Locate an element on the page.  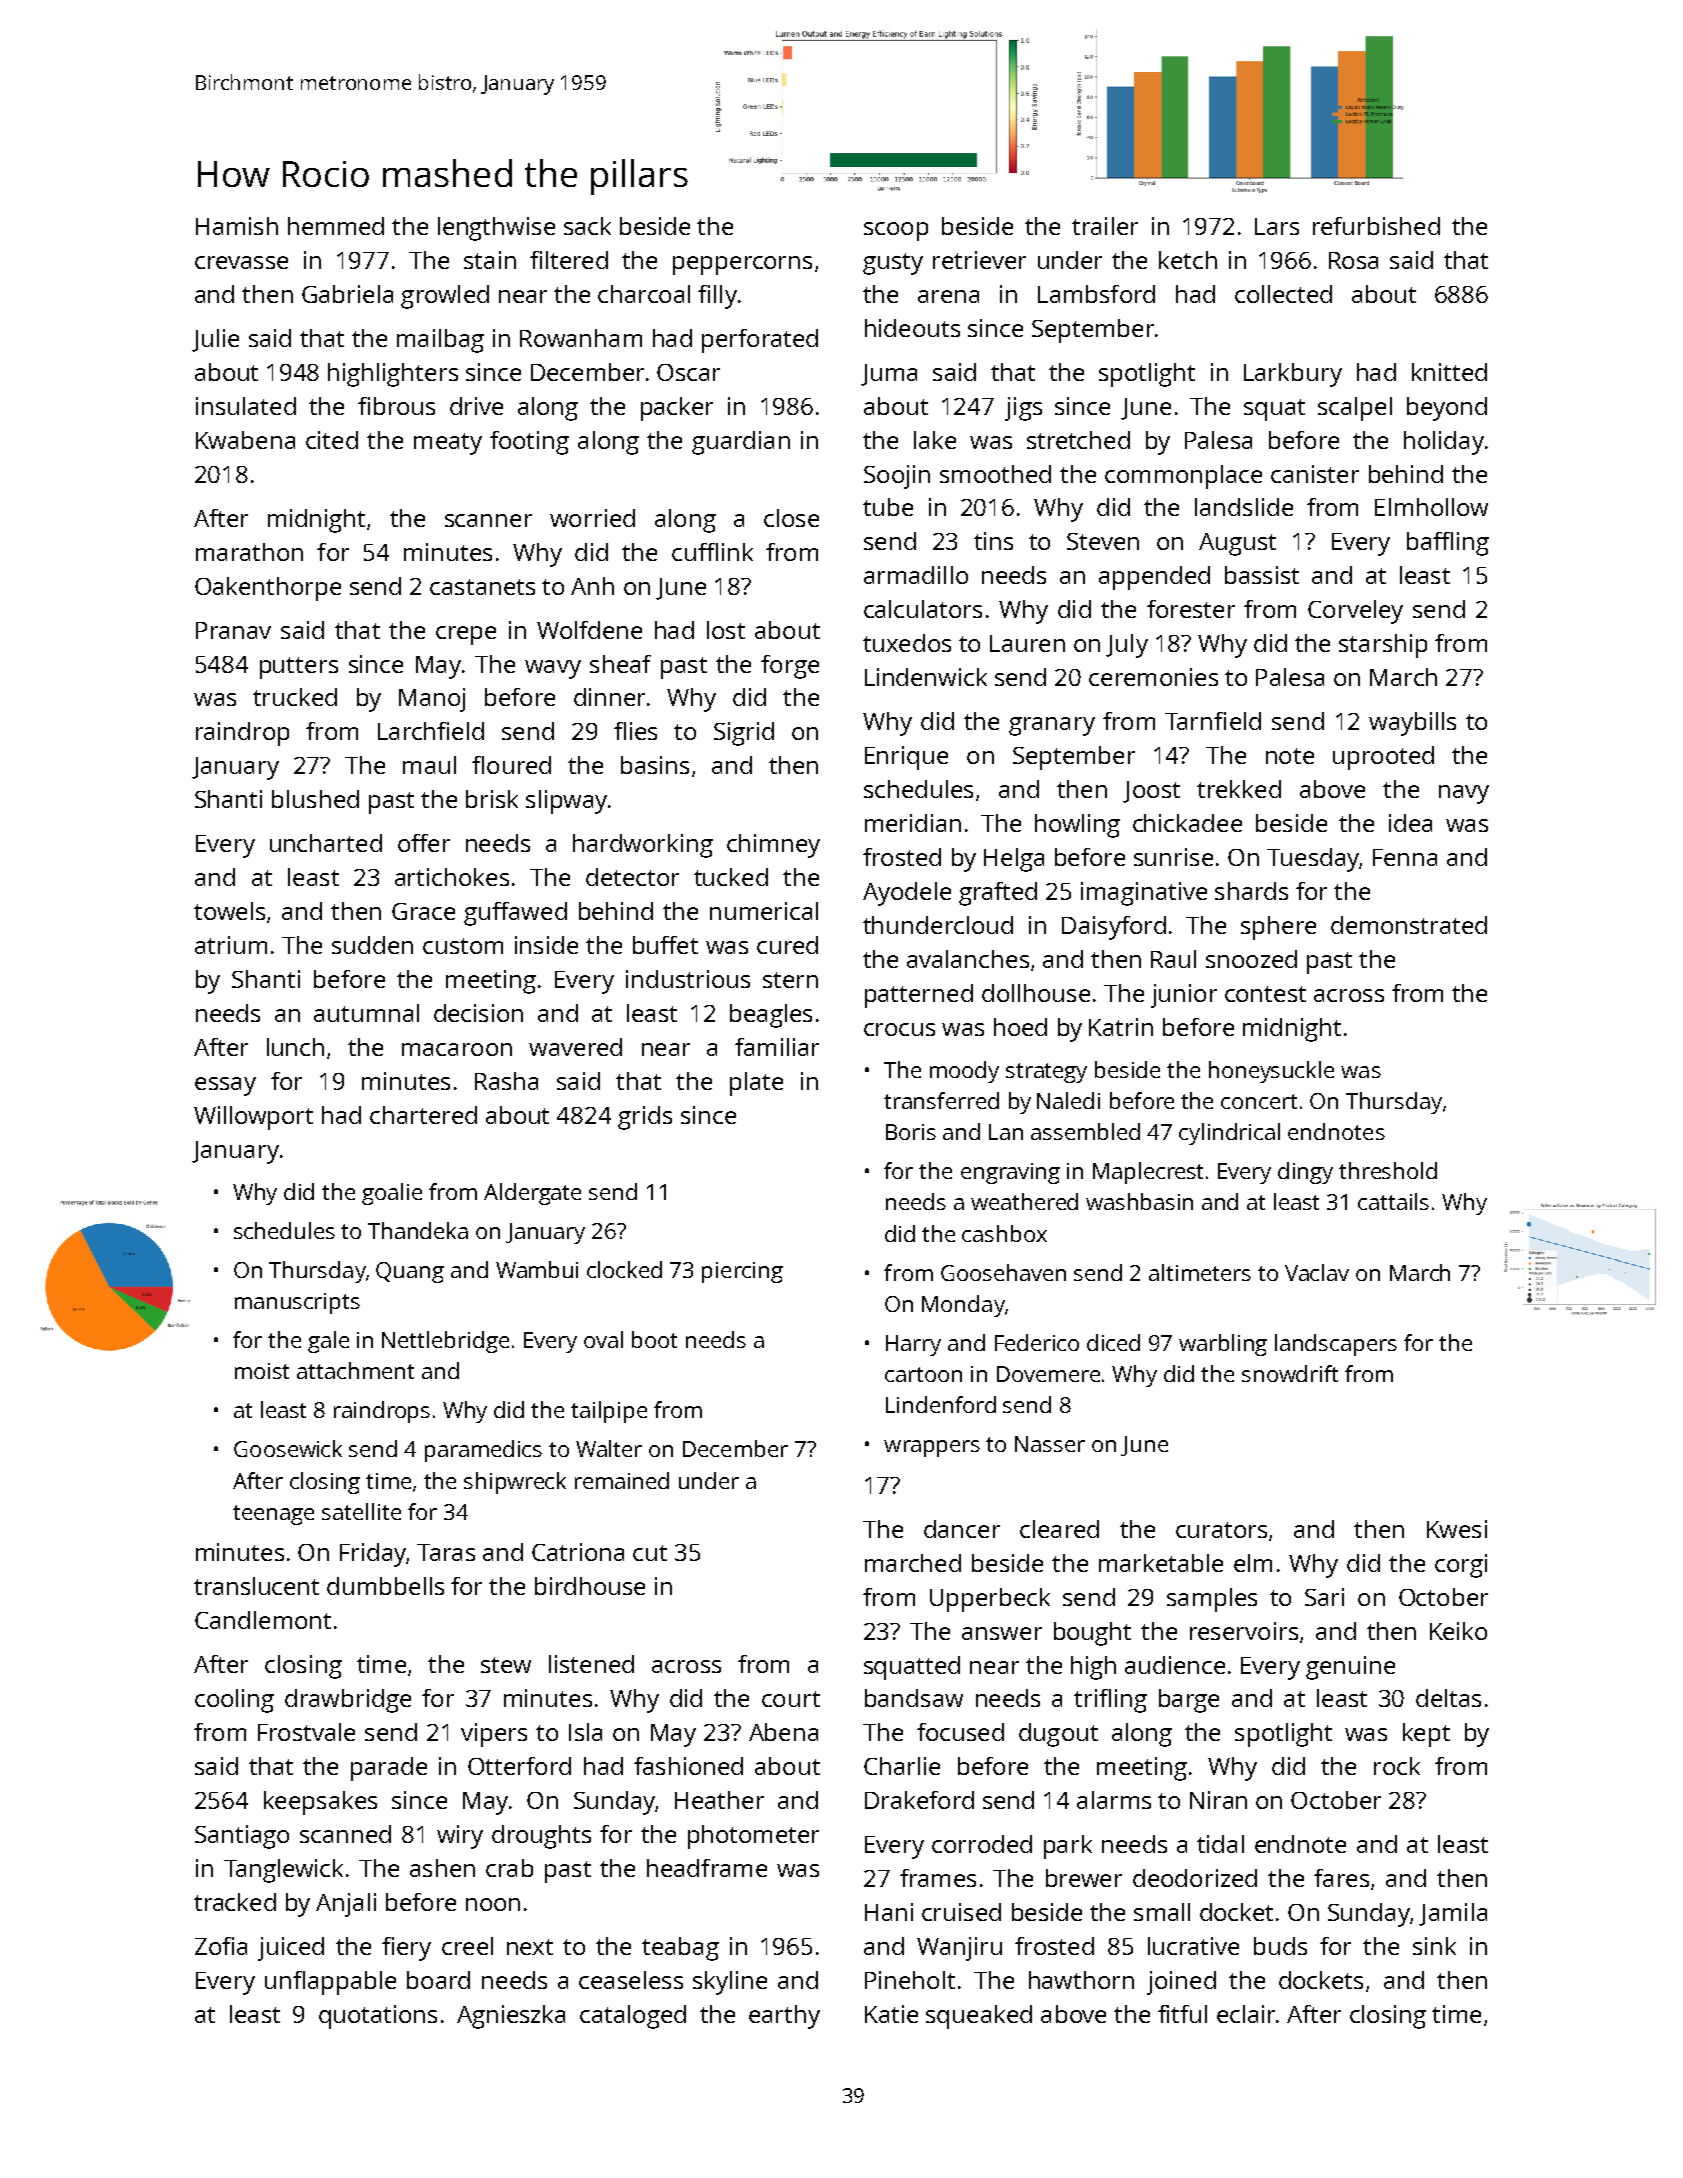
eclair is located at coordinates (1246, 2014).
